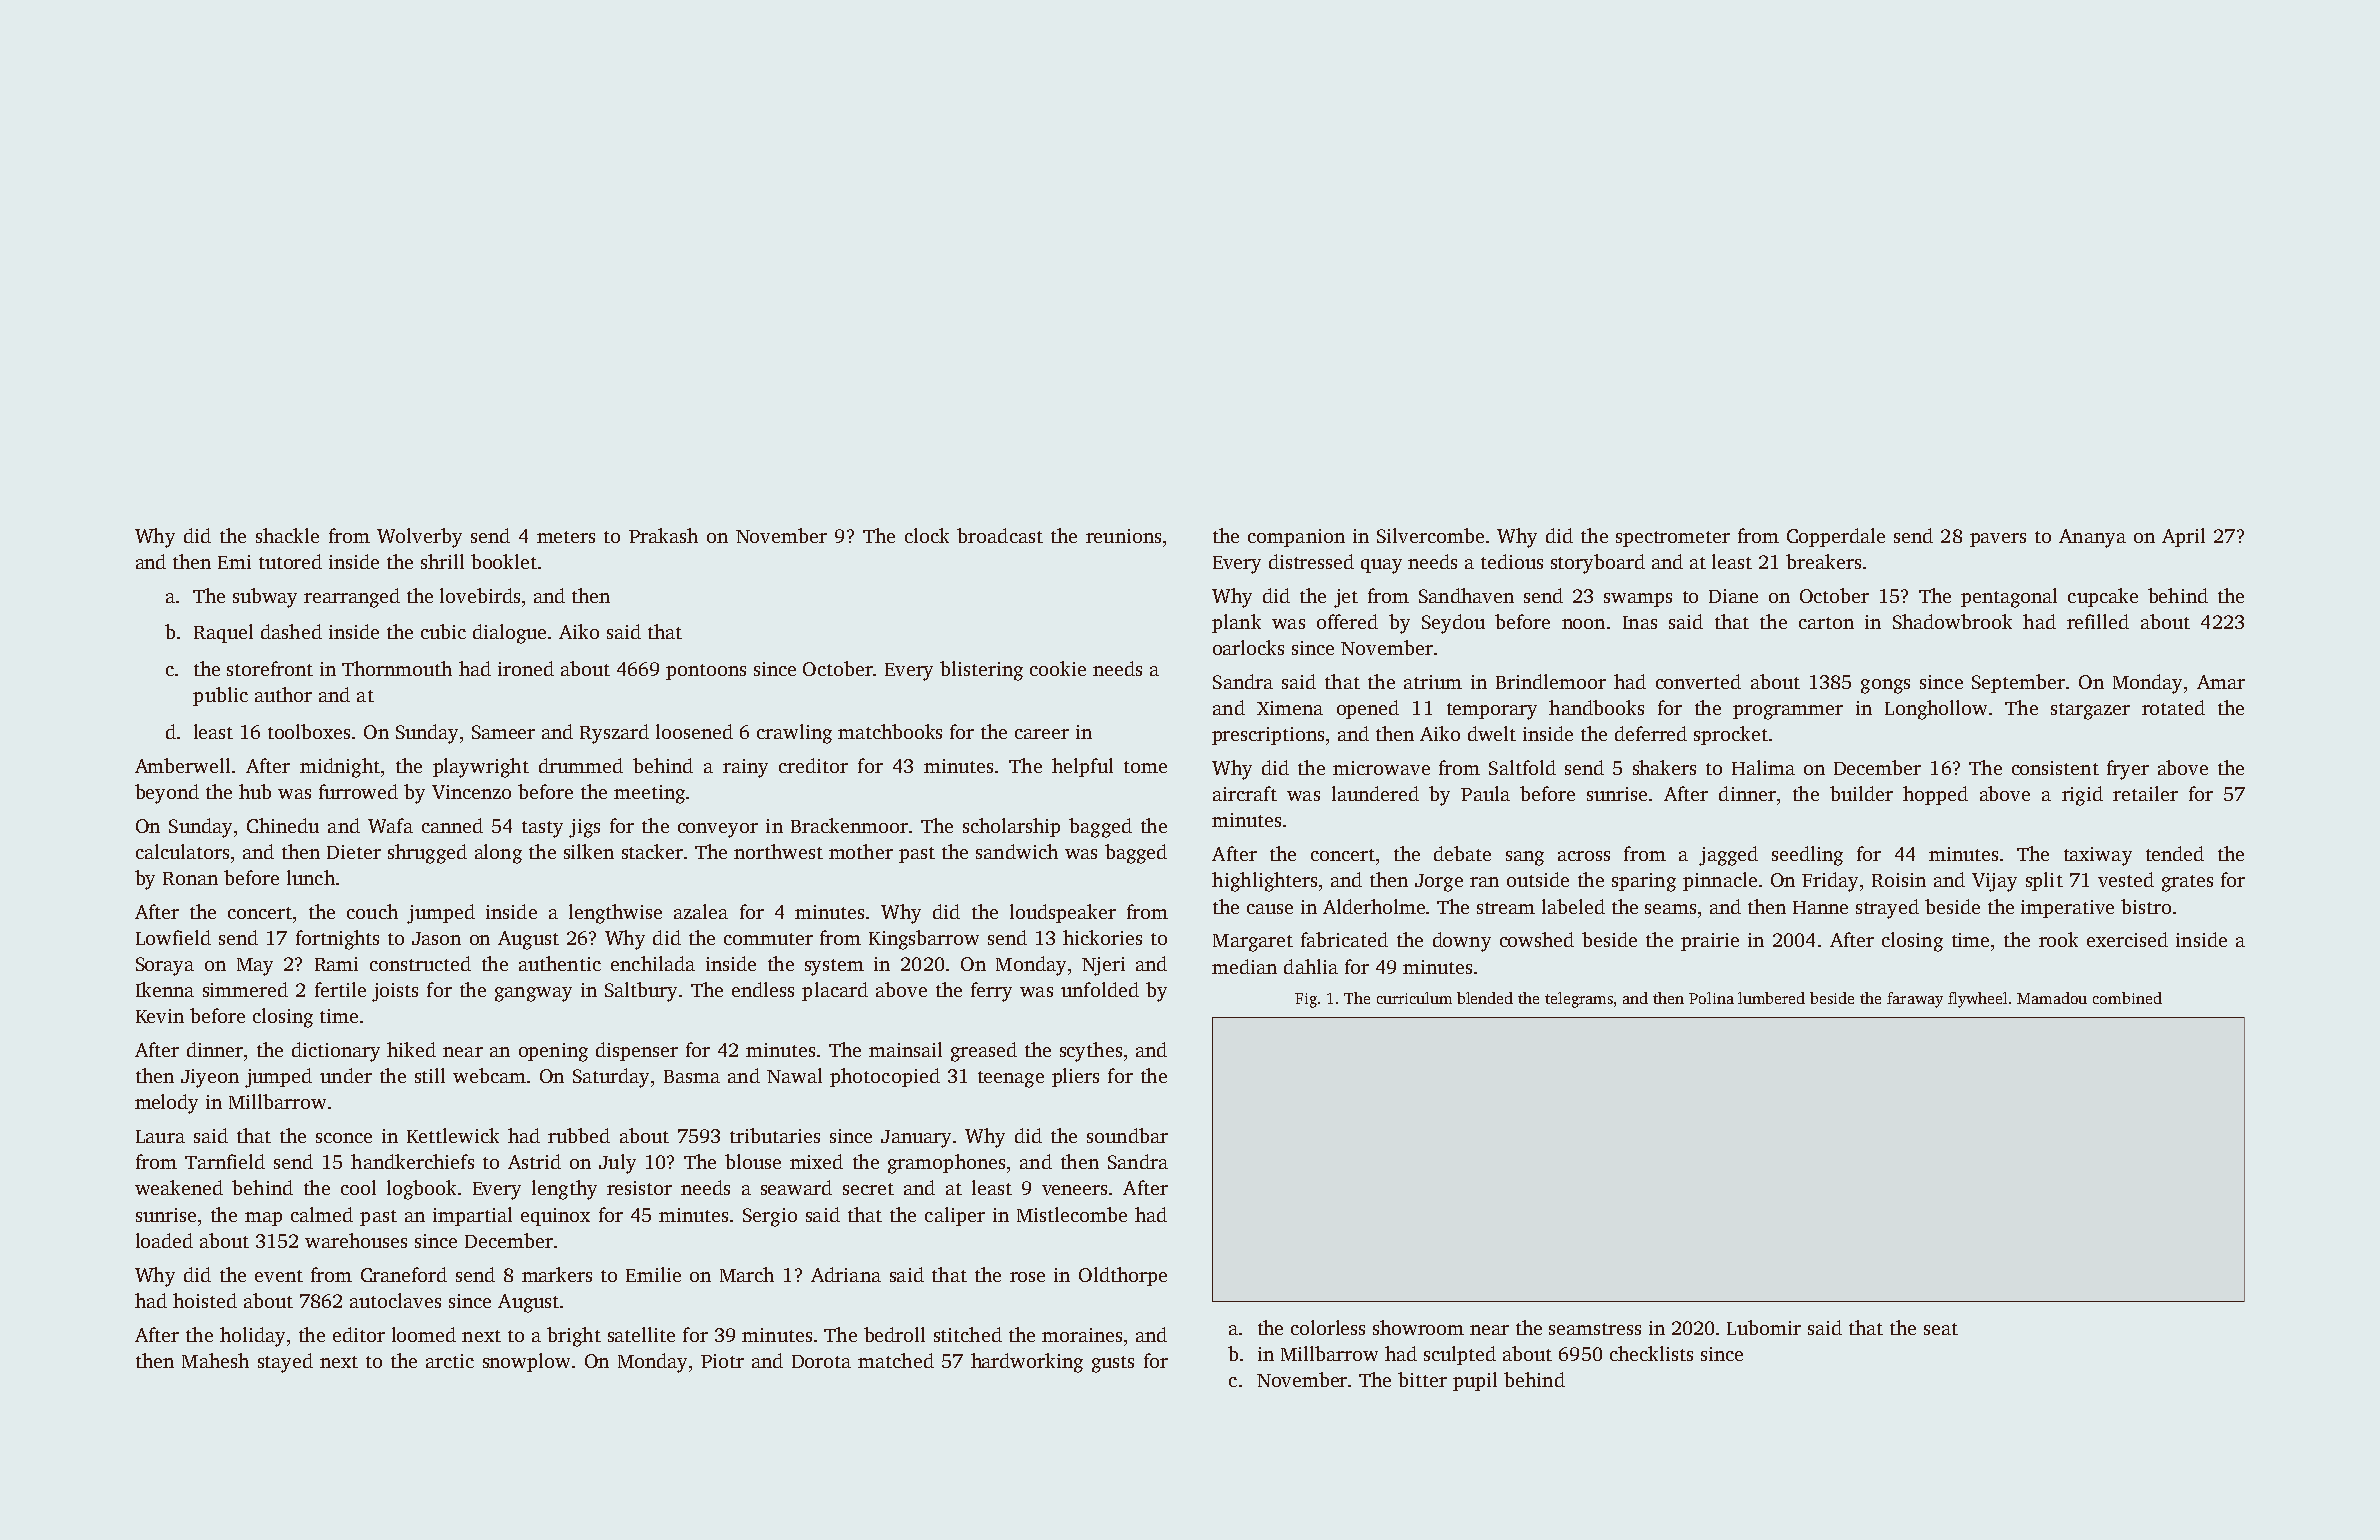 This document has height=1540, width=2380. Describe the element at coordinates (2221, 682) in the document. I see `Amar` at that location.
